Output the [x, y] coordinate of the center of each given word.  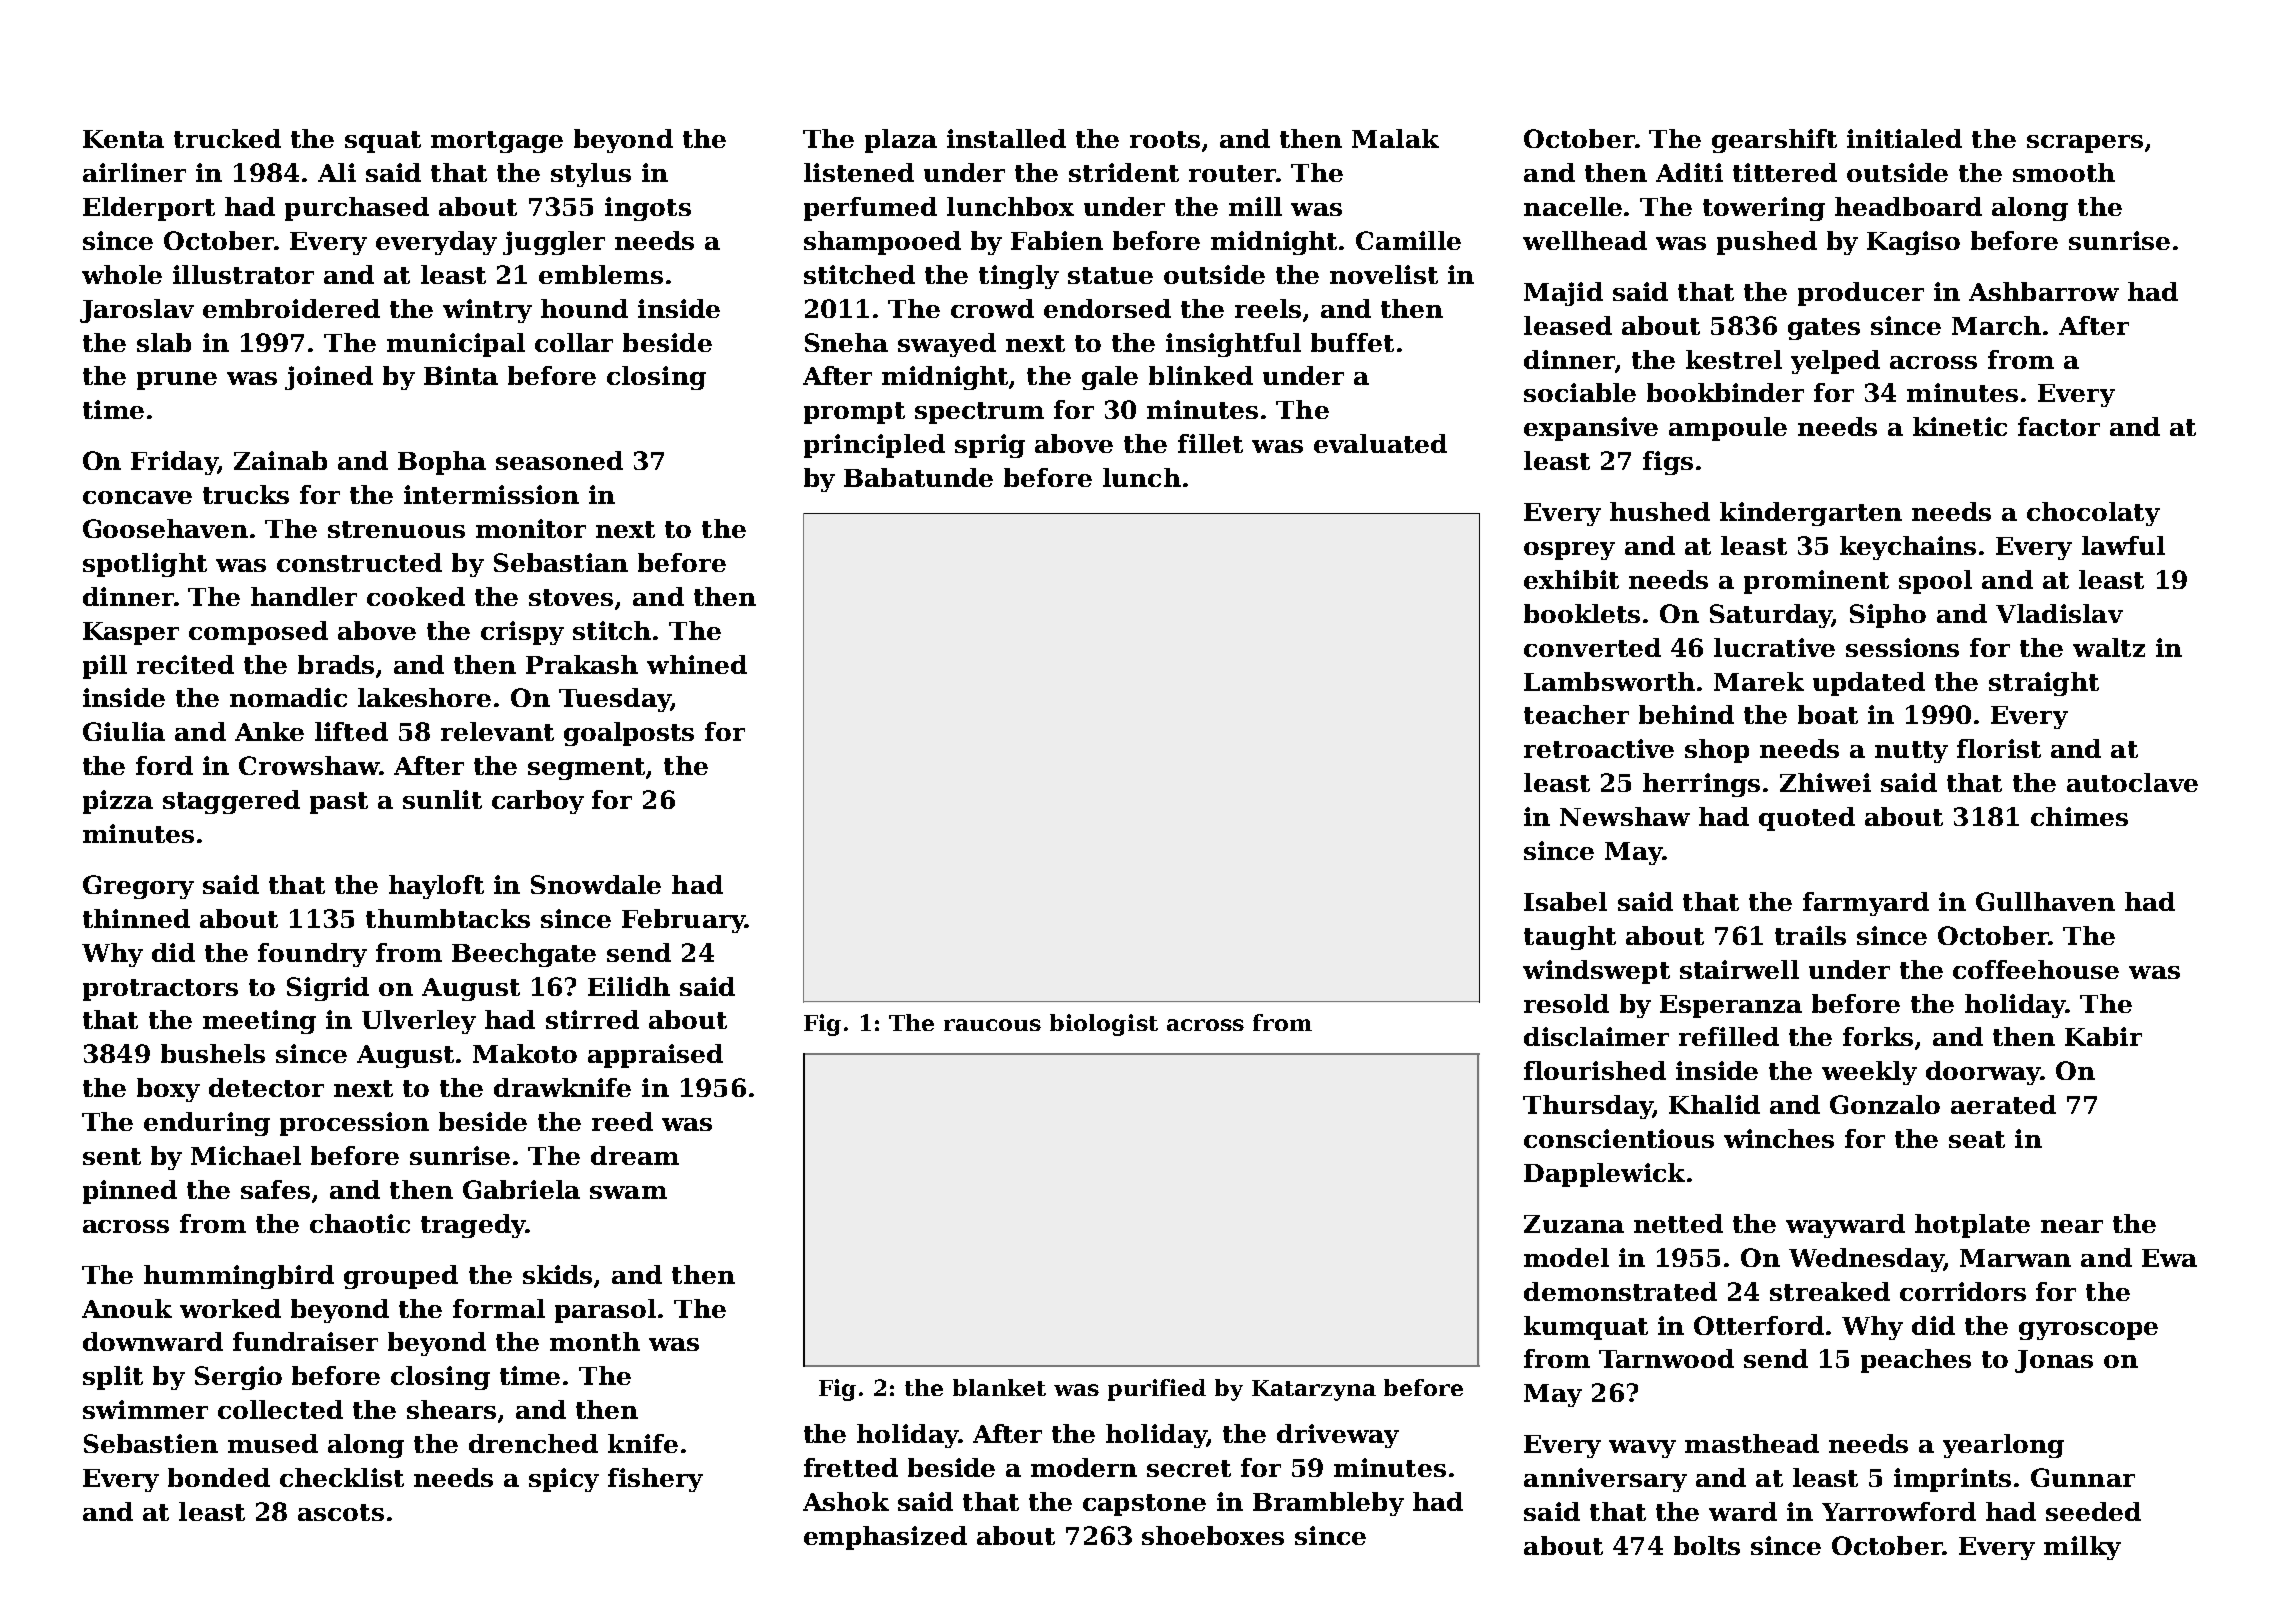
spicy [564, 1480]
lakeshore [424, 697]
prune [177, 381]
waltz [2109, 647]
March [1996, 325]
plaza [901, 141]
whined [697, 664]
